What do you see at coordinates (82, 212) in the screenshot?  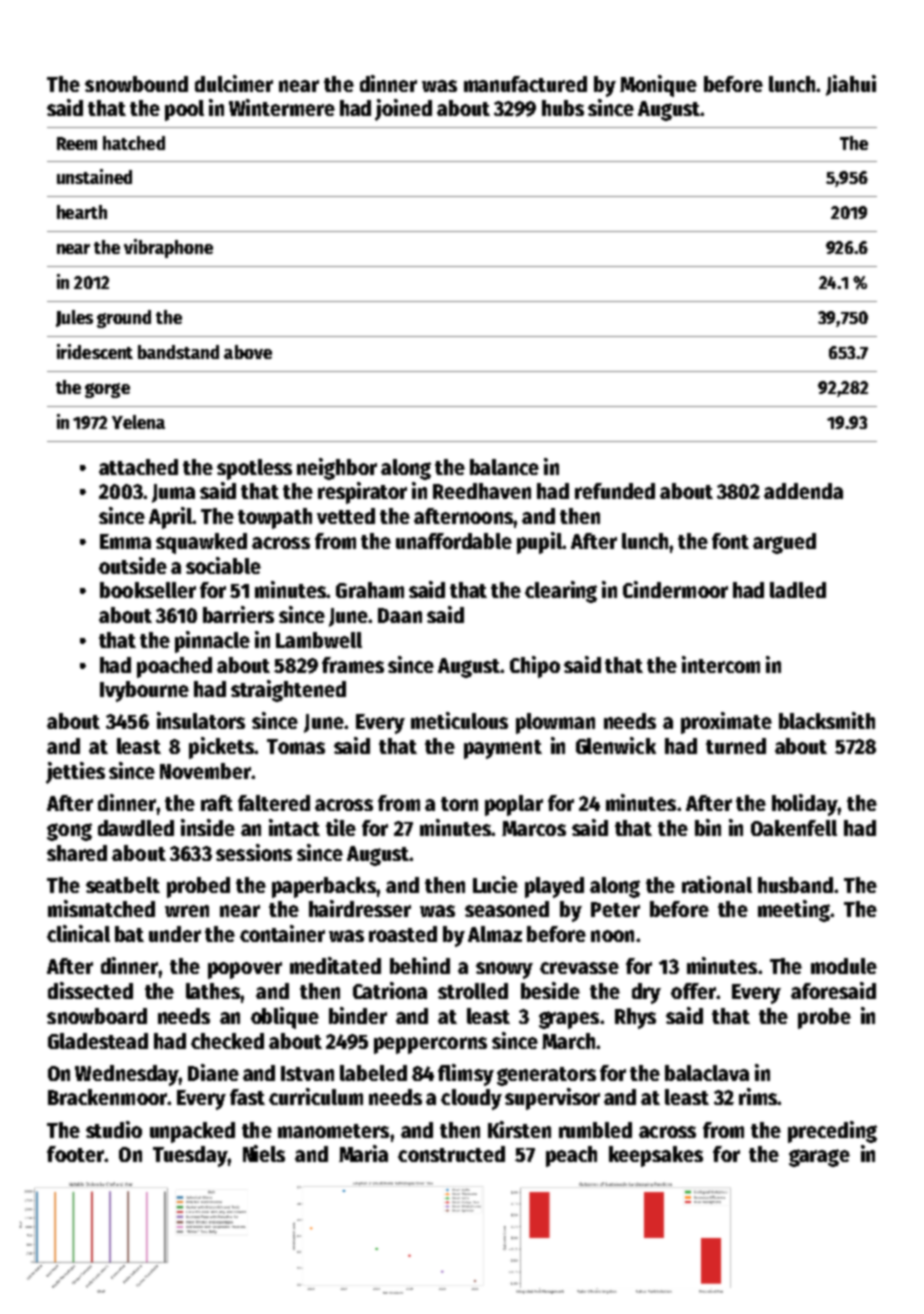 I see `hearth` at bounding box center [82, 212].
